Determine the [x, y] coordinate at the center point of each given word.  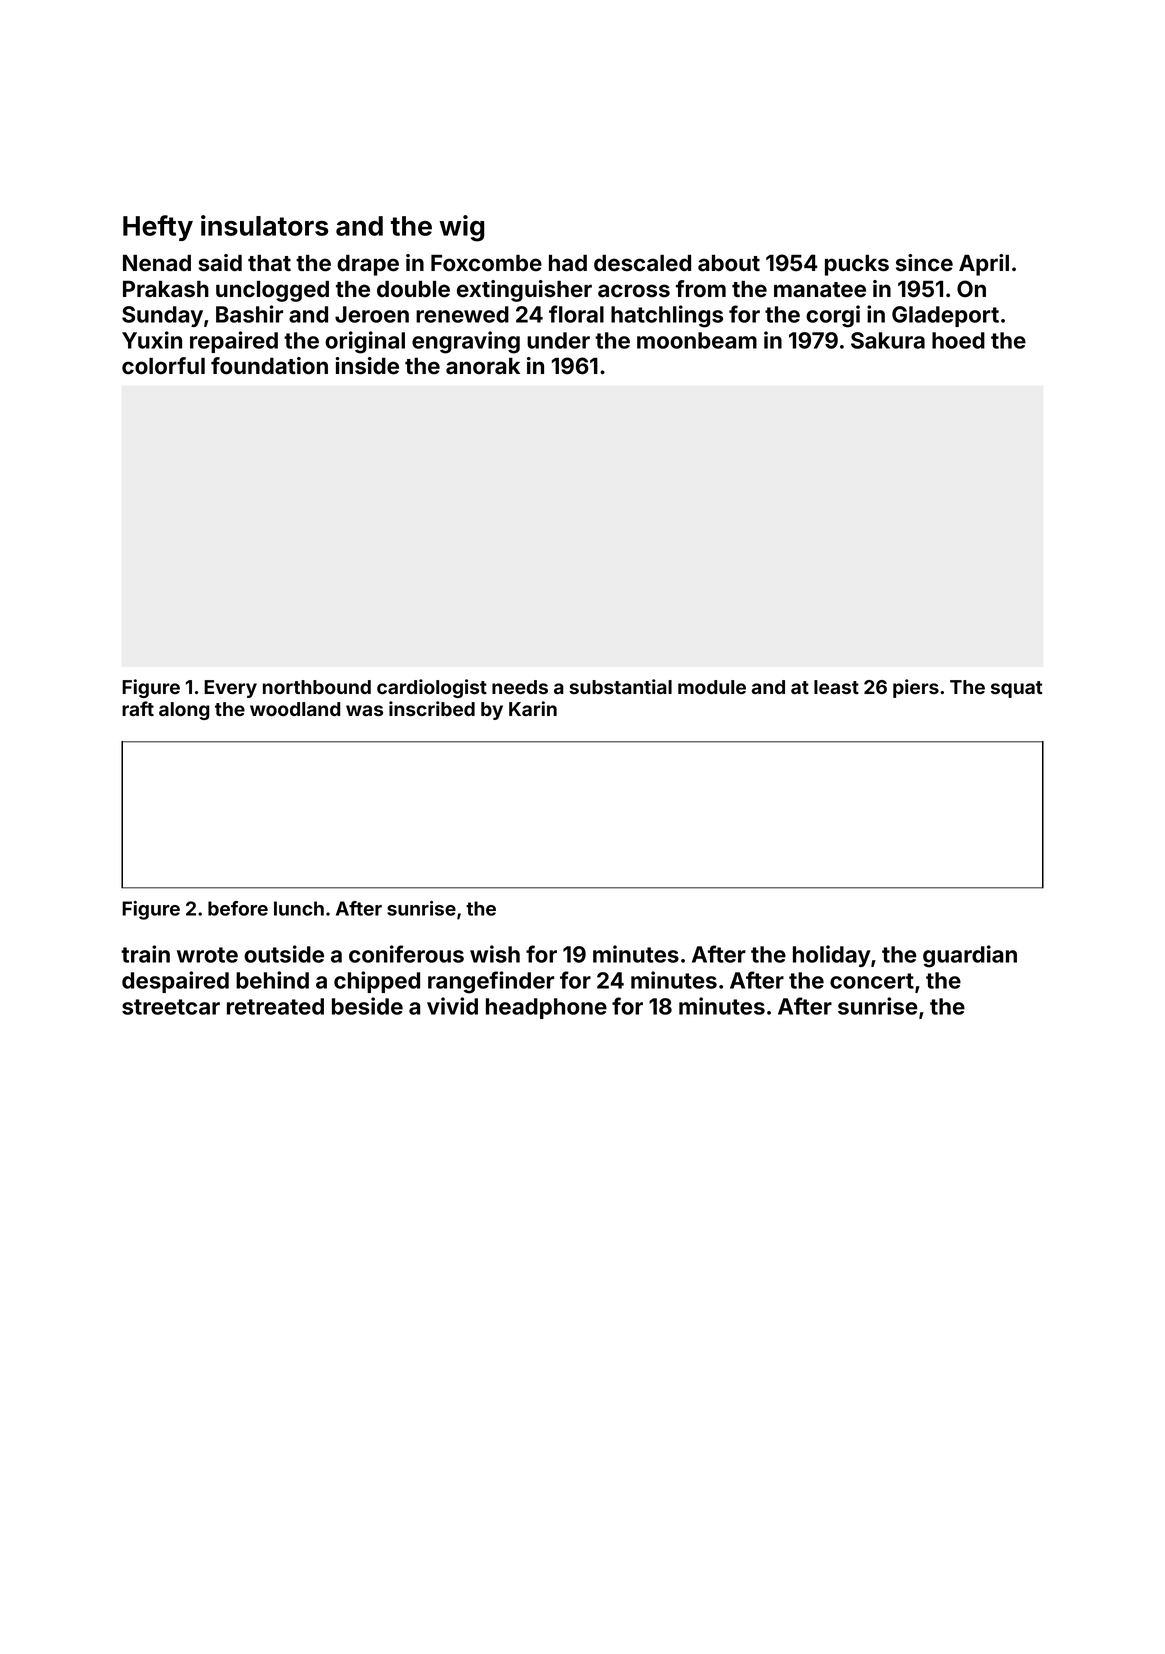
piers [916, 688]
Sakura [888, 340]
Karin [533, 708]
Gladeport [945, 316]
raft [138, 708]
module [712, 687]
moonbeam [697, 340]
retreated [275, 1006]
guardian [970, 956]
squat [1017, 689]
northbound [317, 687]
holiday [832, 956]
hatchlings [667, 316]
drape [368, 265]
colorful [163, 366]
